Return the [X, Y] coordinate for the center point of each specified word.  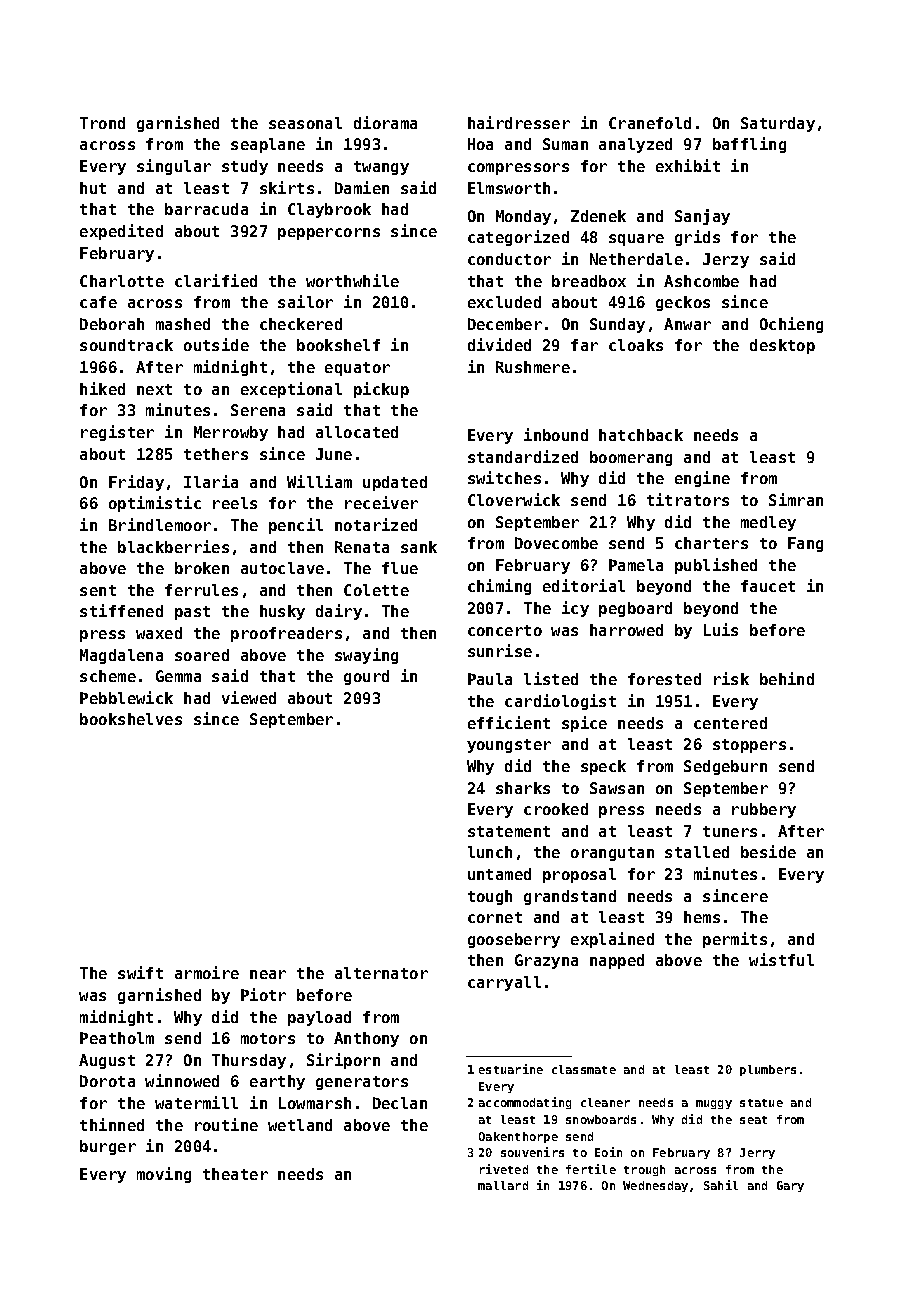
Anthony [366, 1039]
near [268, 974]
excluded [504, 302]
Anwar [687, 324]
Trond [102, 123]
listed [551, 678]
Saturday [778, 124]
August [107, 1061]
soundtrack [126, 345]
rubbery [764, 810]
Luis [721, 629]
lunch [490, 852]
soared [202, 655]
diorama [385, 122]
